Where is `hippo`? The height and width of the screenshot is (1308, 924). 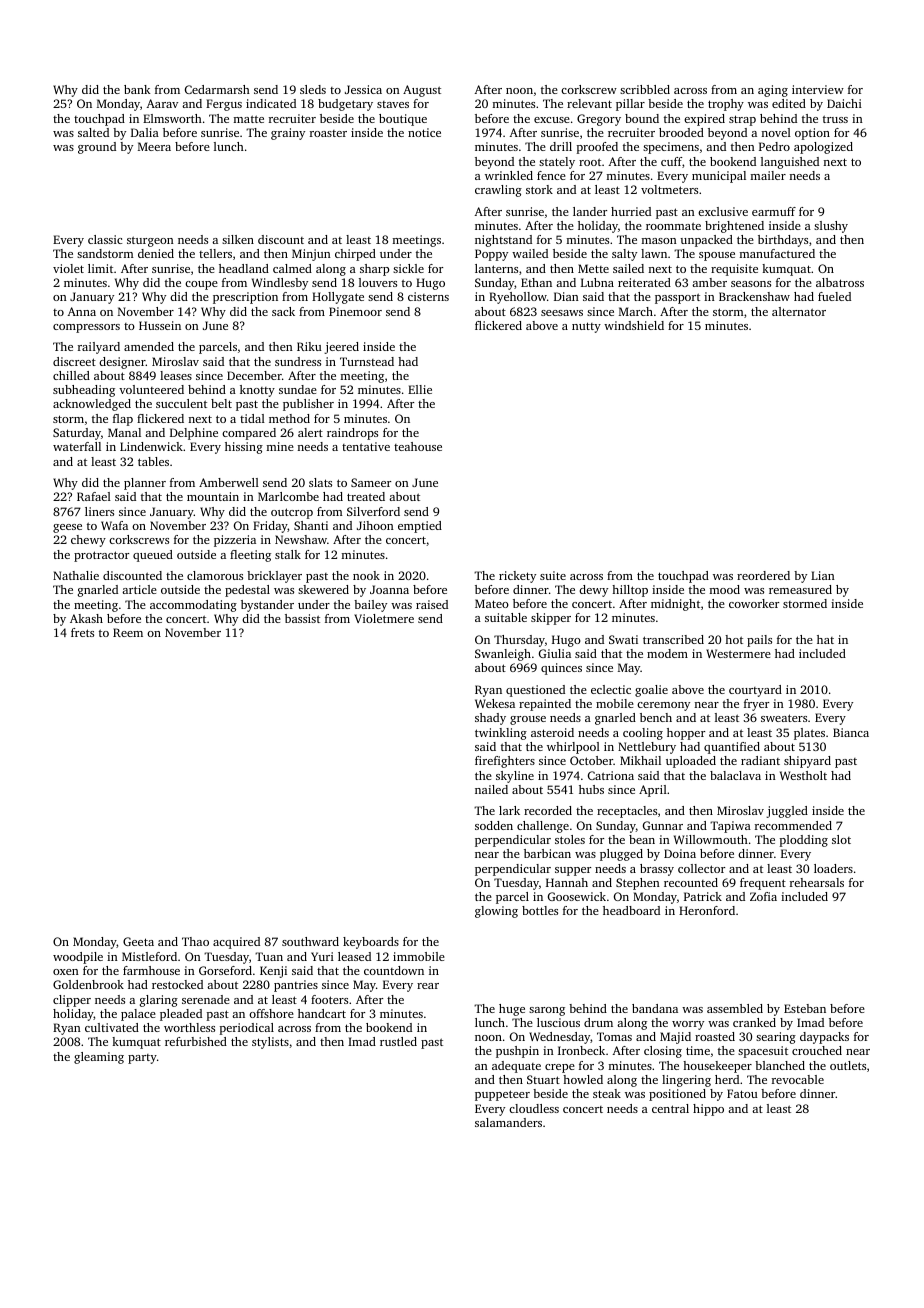 hippo is located at coordinates (708, 1110).
